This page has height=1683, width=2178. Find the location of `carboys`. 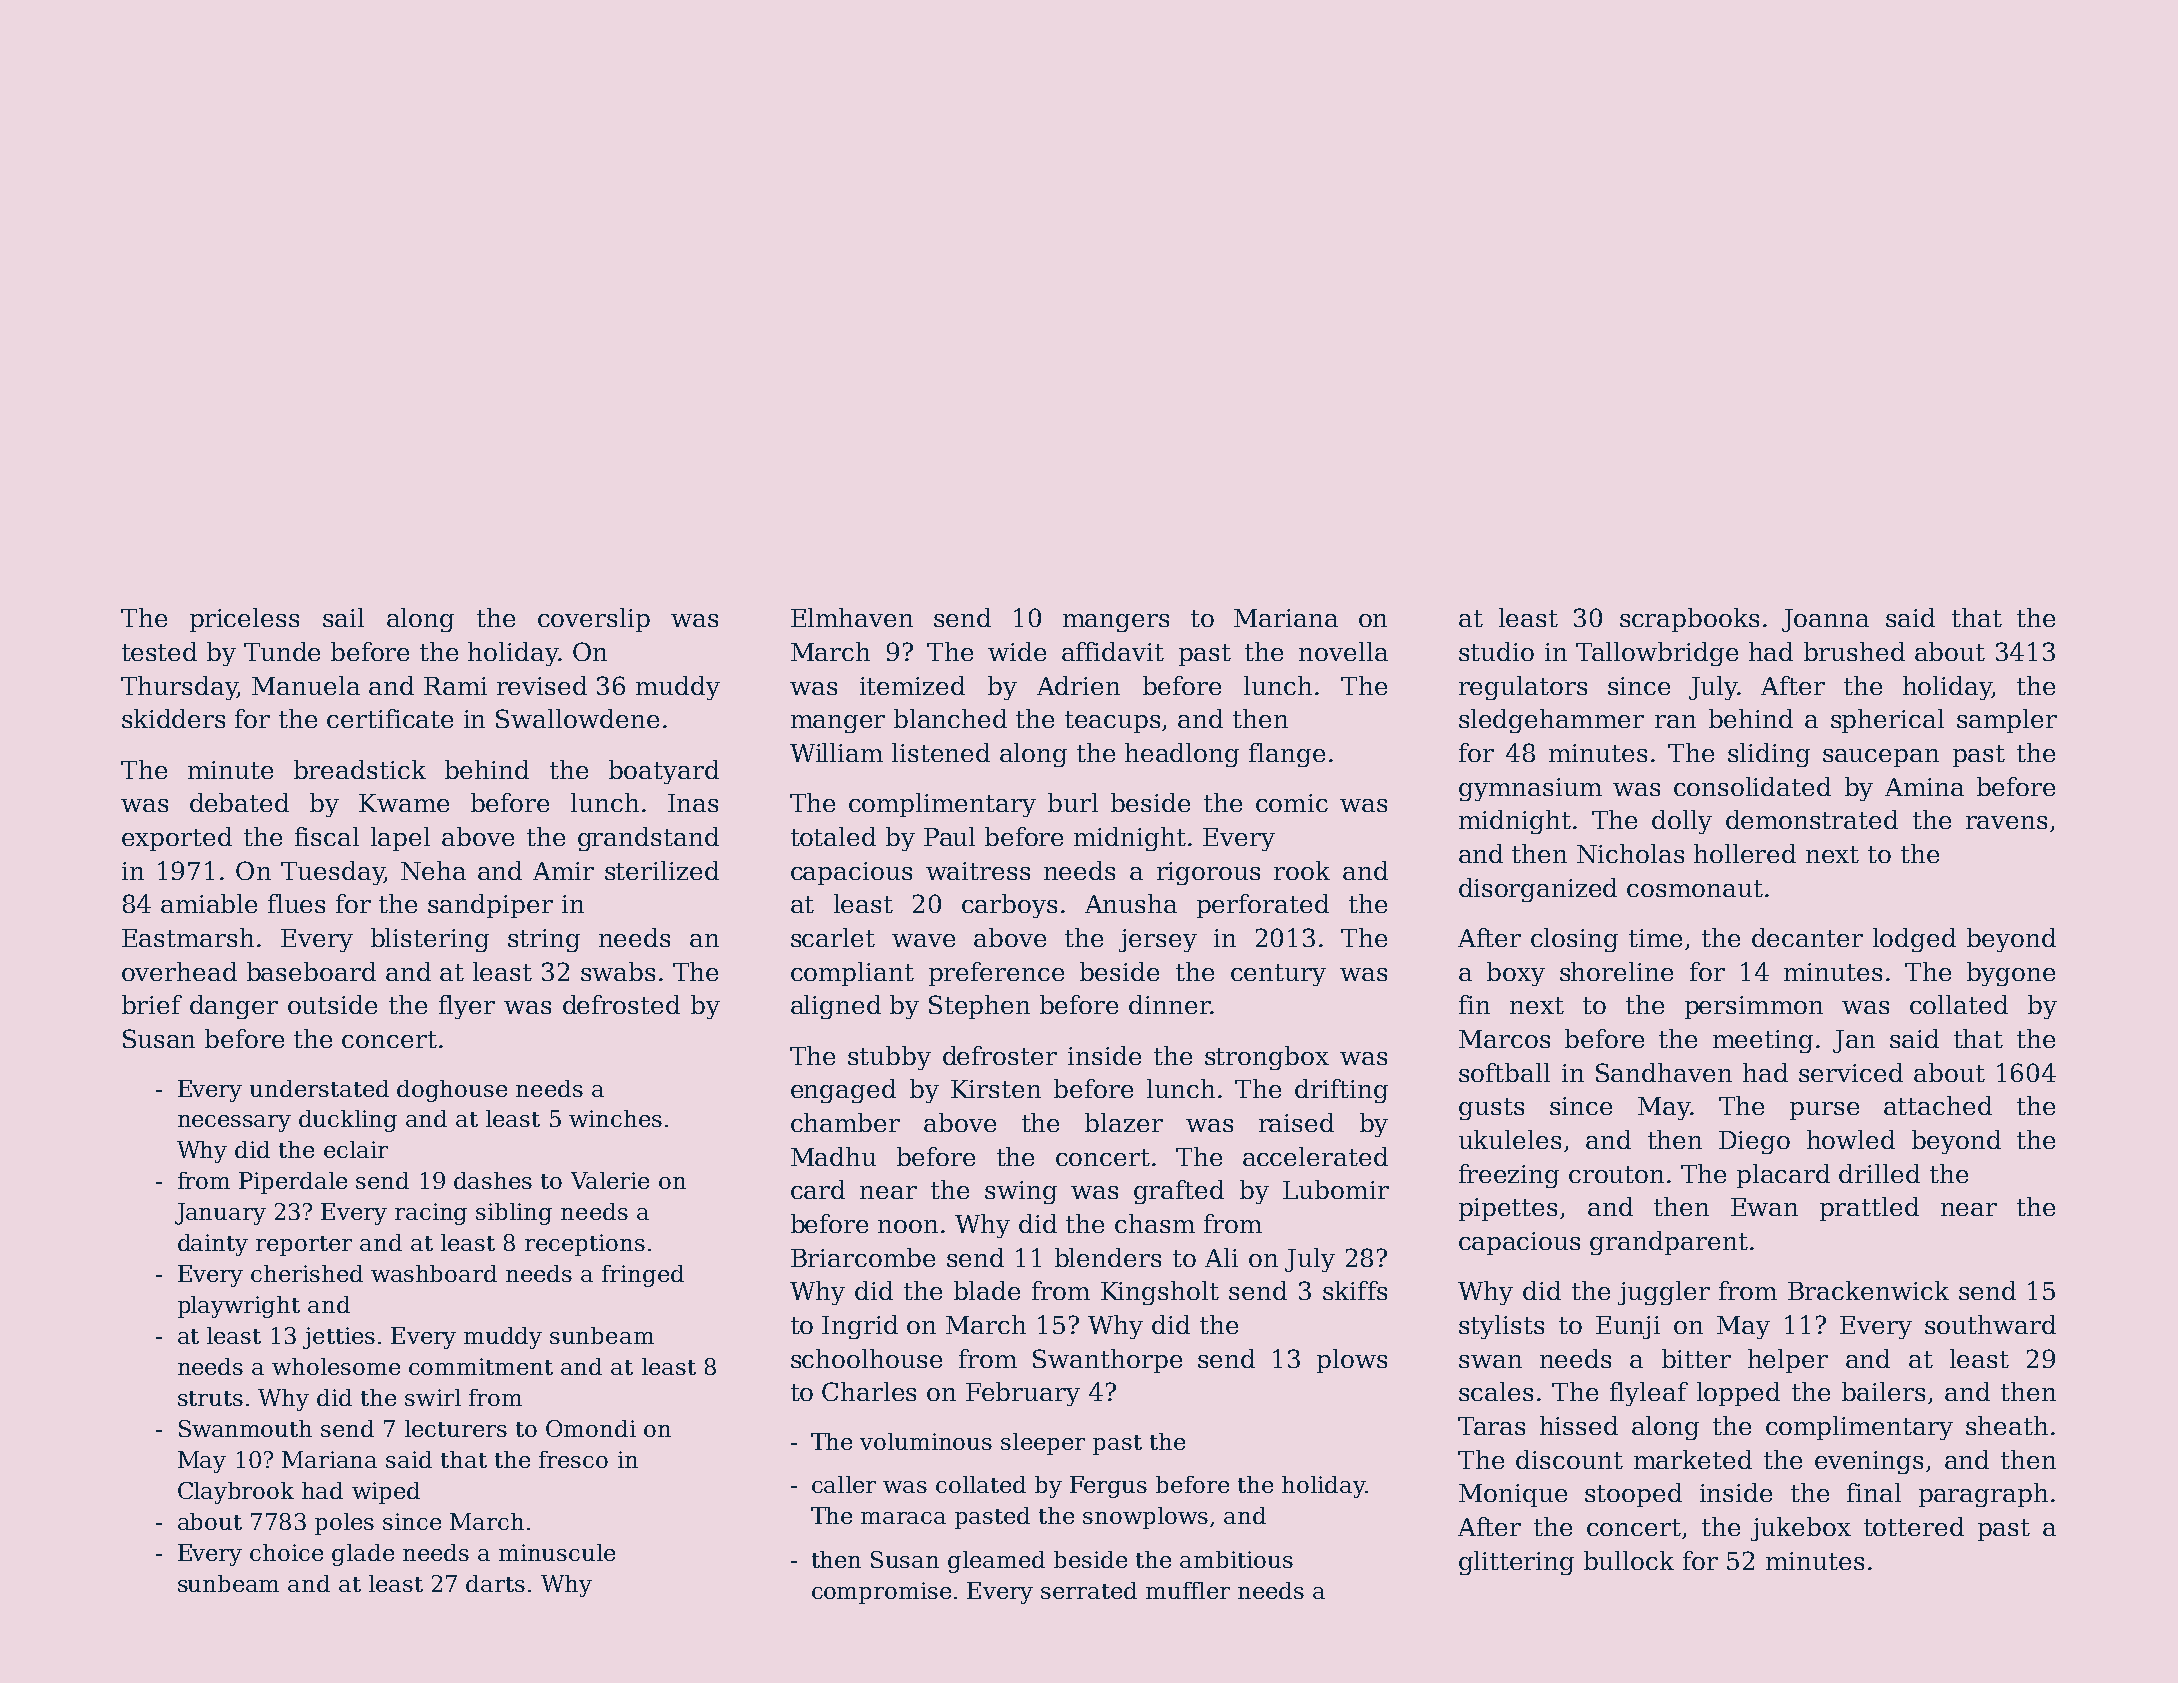

carboys is located at coordinates (1009, 906).
